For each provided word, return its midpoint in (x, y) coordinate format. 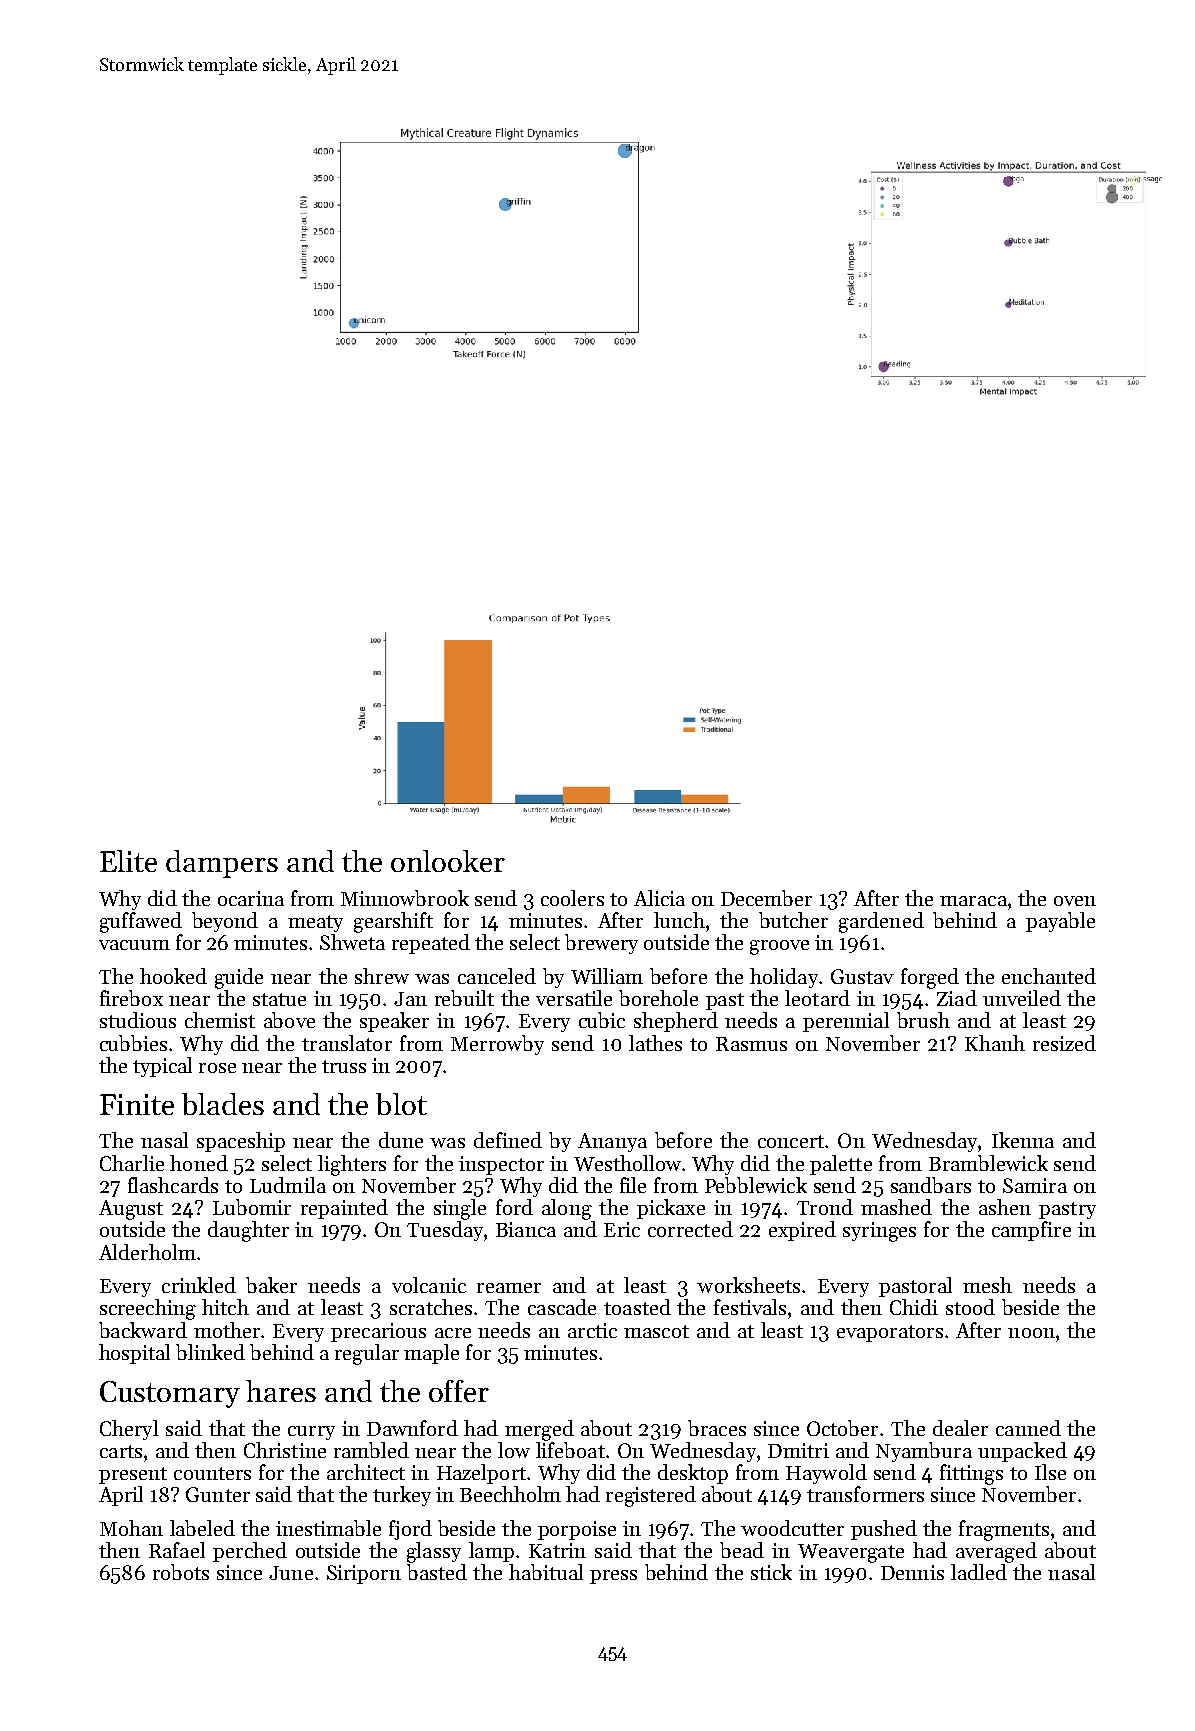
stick (771, 1572)
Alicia (659, 898)
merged (539, 1430)
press (613, 1577)
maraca (973, 901)
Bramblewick (988, 1163)
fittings (971, 1474)
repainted (344, 1209)
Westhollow (627, 1163)
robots (181, 1572)
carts (121, 1451)
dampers (222, 864)
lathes (655, 1043)
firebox (131, 998)
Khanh (995, 1043)
